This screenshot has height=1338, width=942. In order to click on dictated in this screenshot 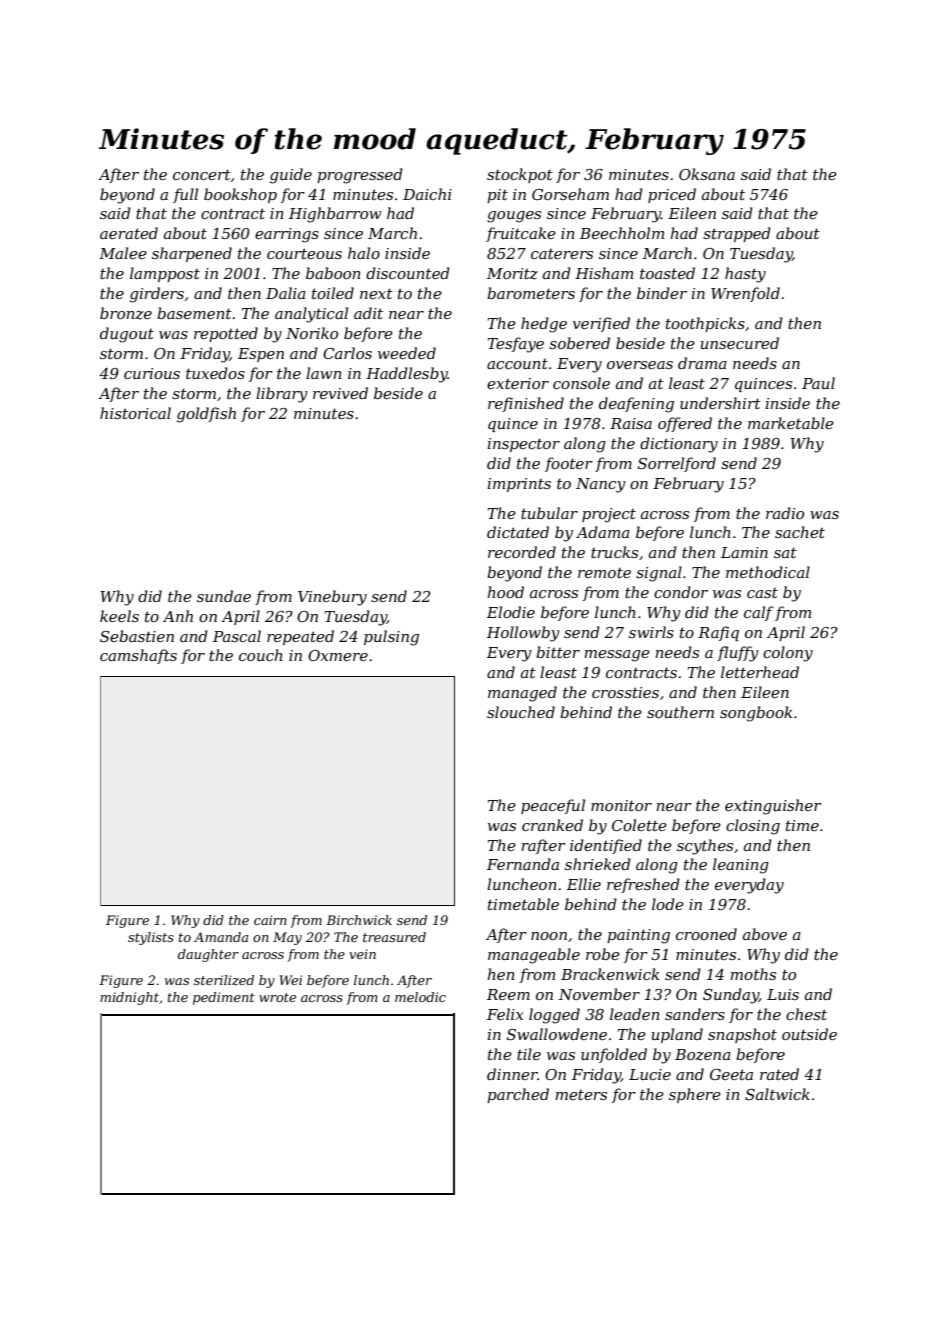, I will do `click(518, 532)`.
